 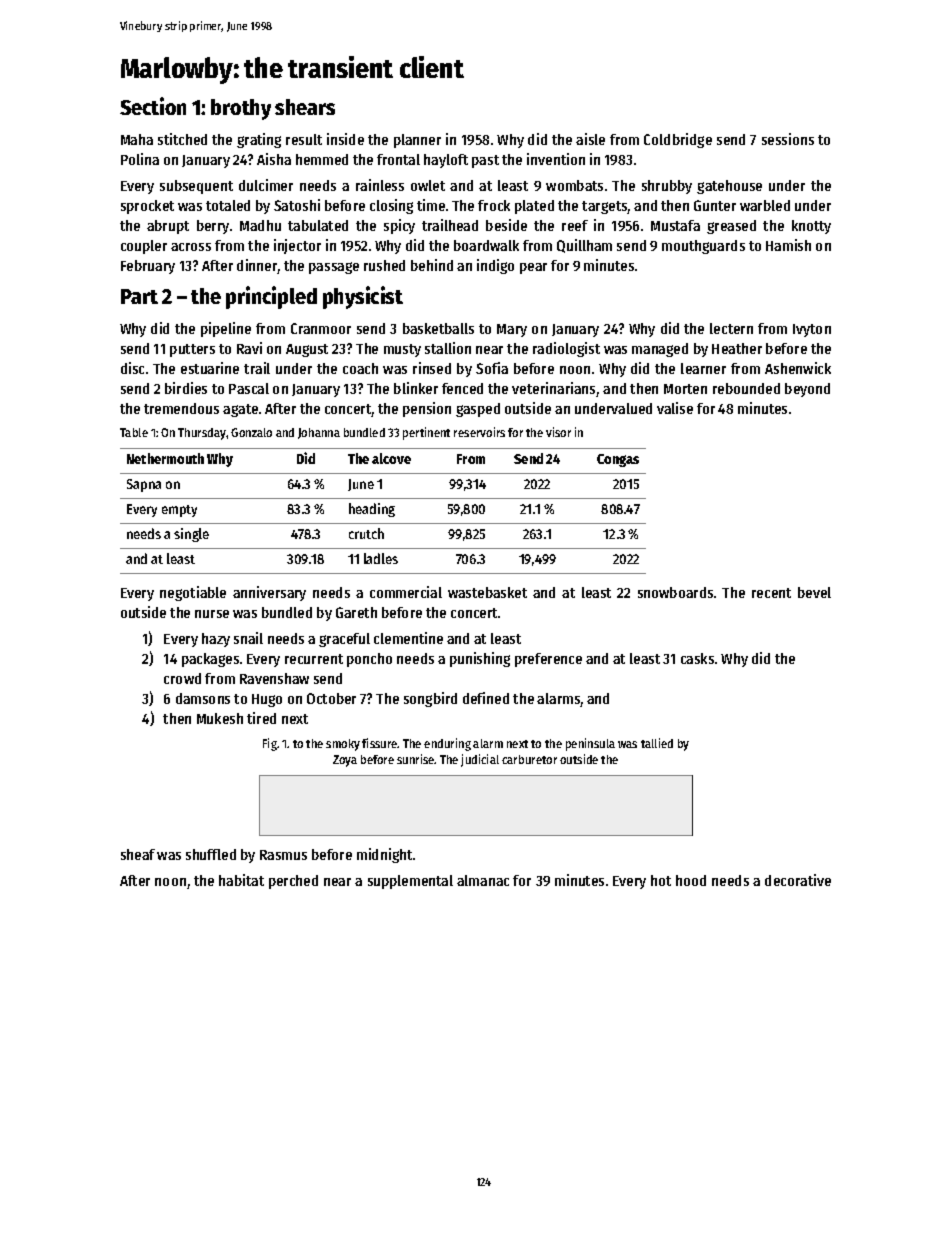 What do you see at coordinates (305, 107) in the document?
I see `shears` at bounding box center [305, 107].
